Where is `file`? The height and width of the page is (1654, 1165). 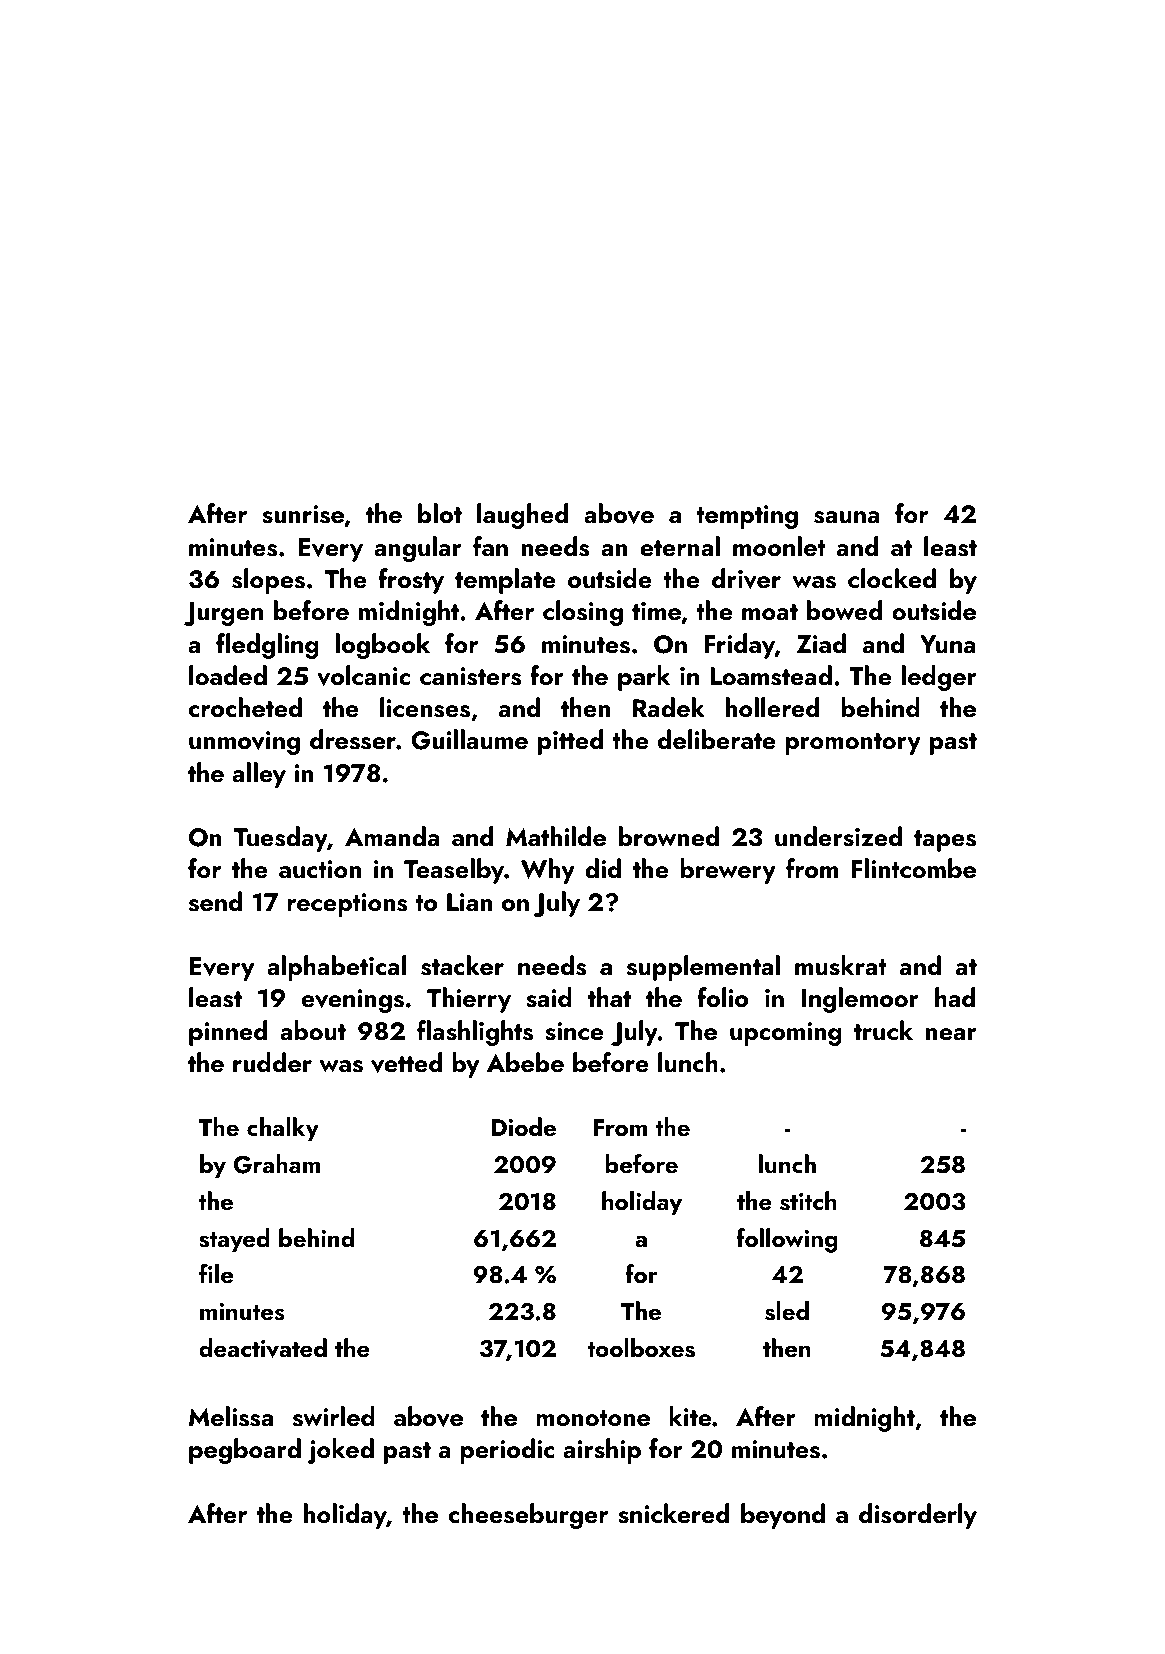
file is located at coordinates (216, 1273).
